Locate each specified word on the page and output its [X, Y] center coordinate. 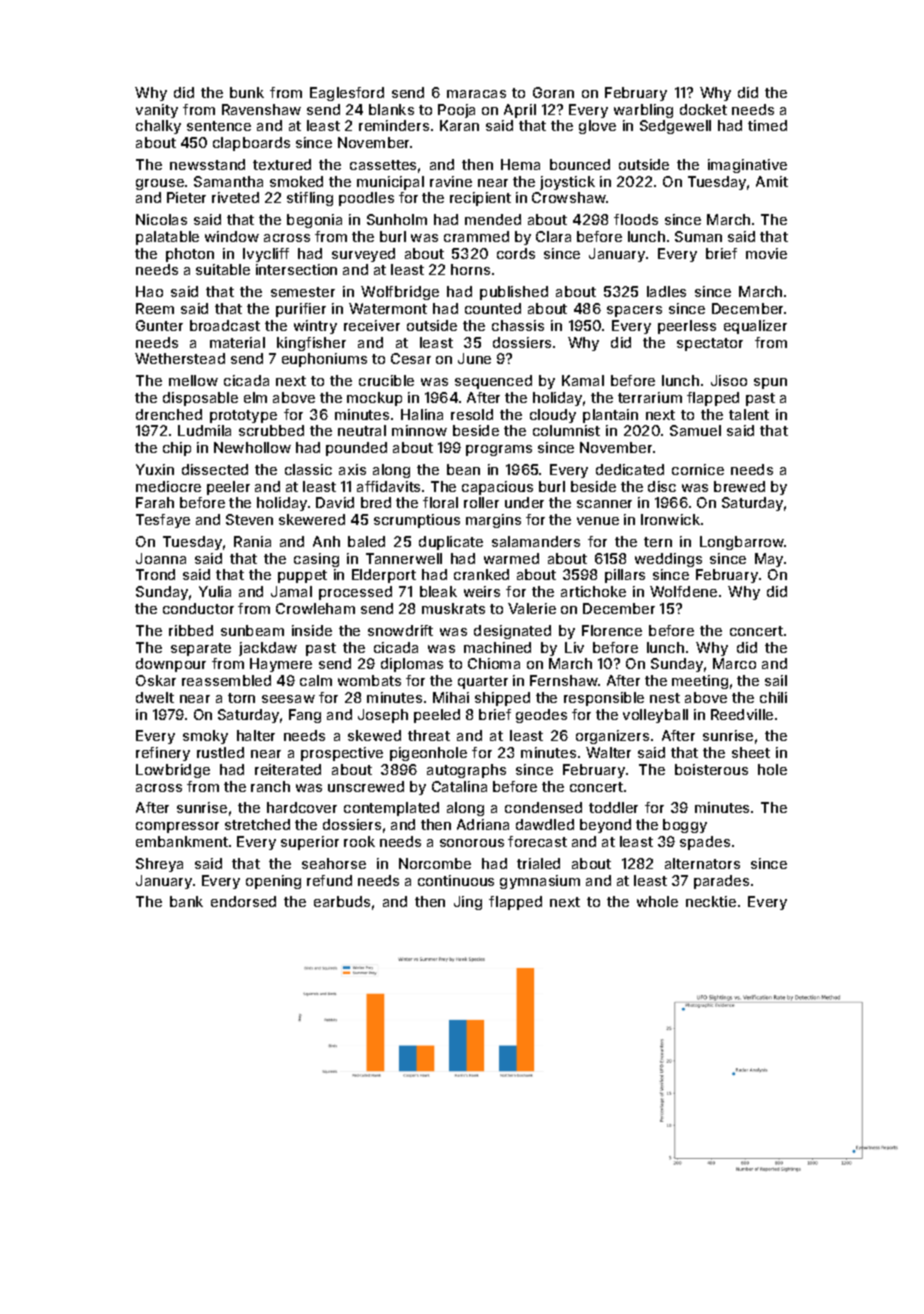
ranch [270, 786]
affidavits [388, 486]
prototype [243, 416]
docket [703, 109]
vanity [157, 111]
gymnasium [540, 882]
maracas [476, 94]
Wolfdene [683, 591]
